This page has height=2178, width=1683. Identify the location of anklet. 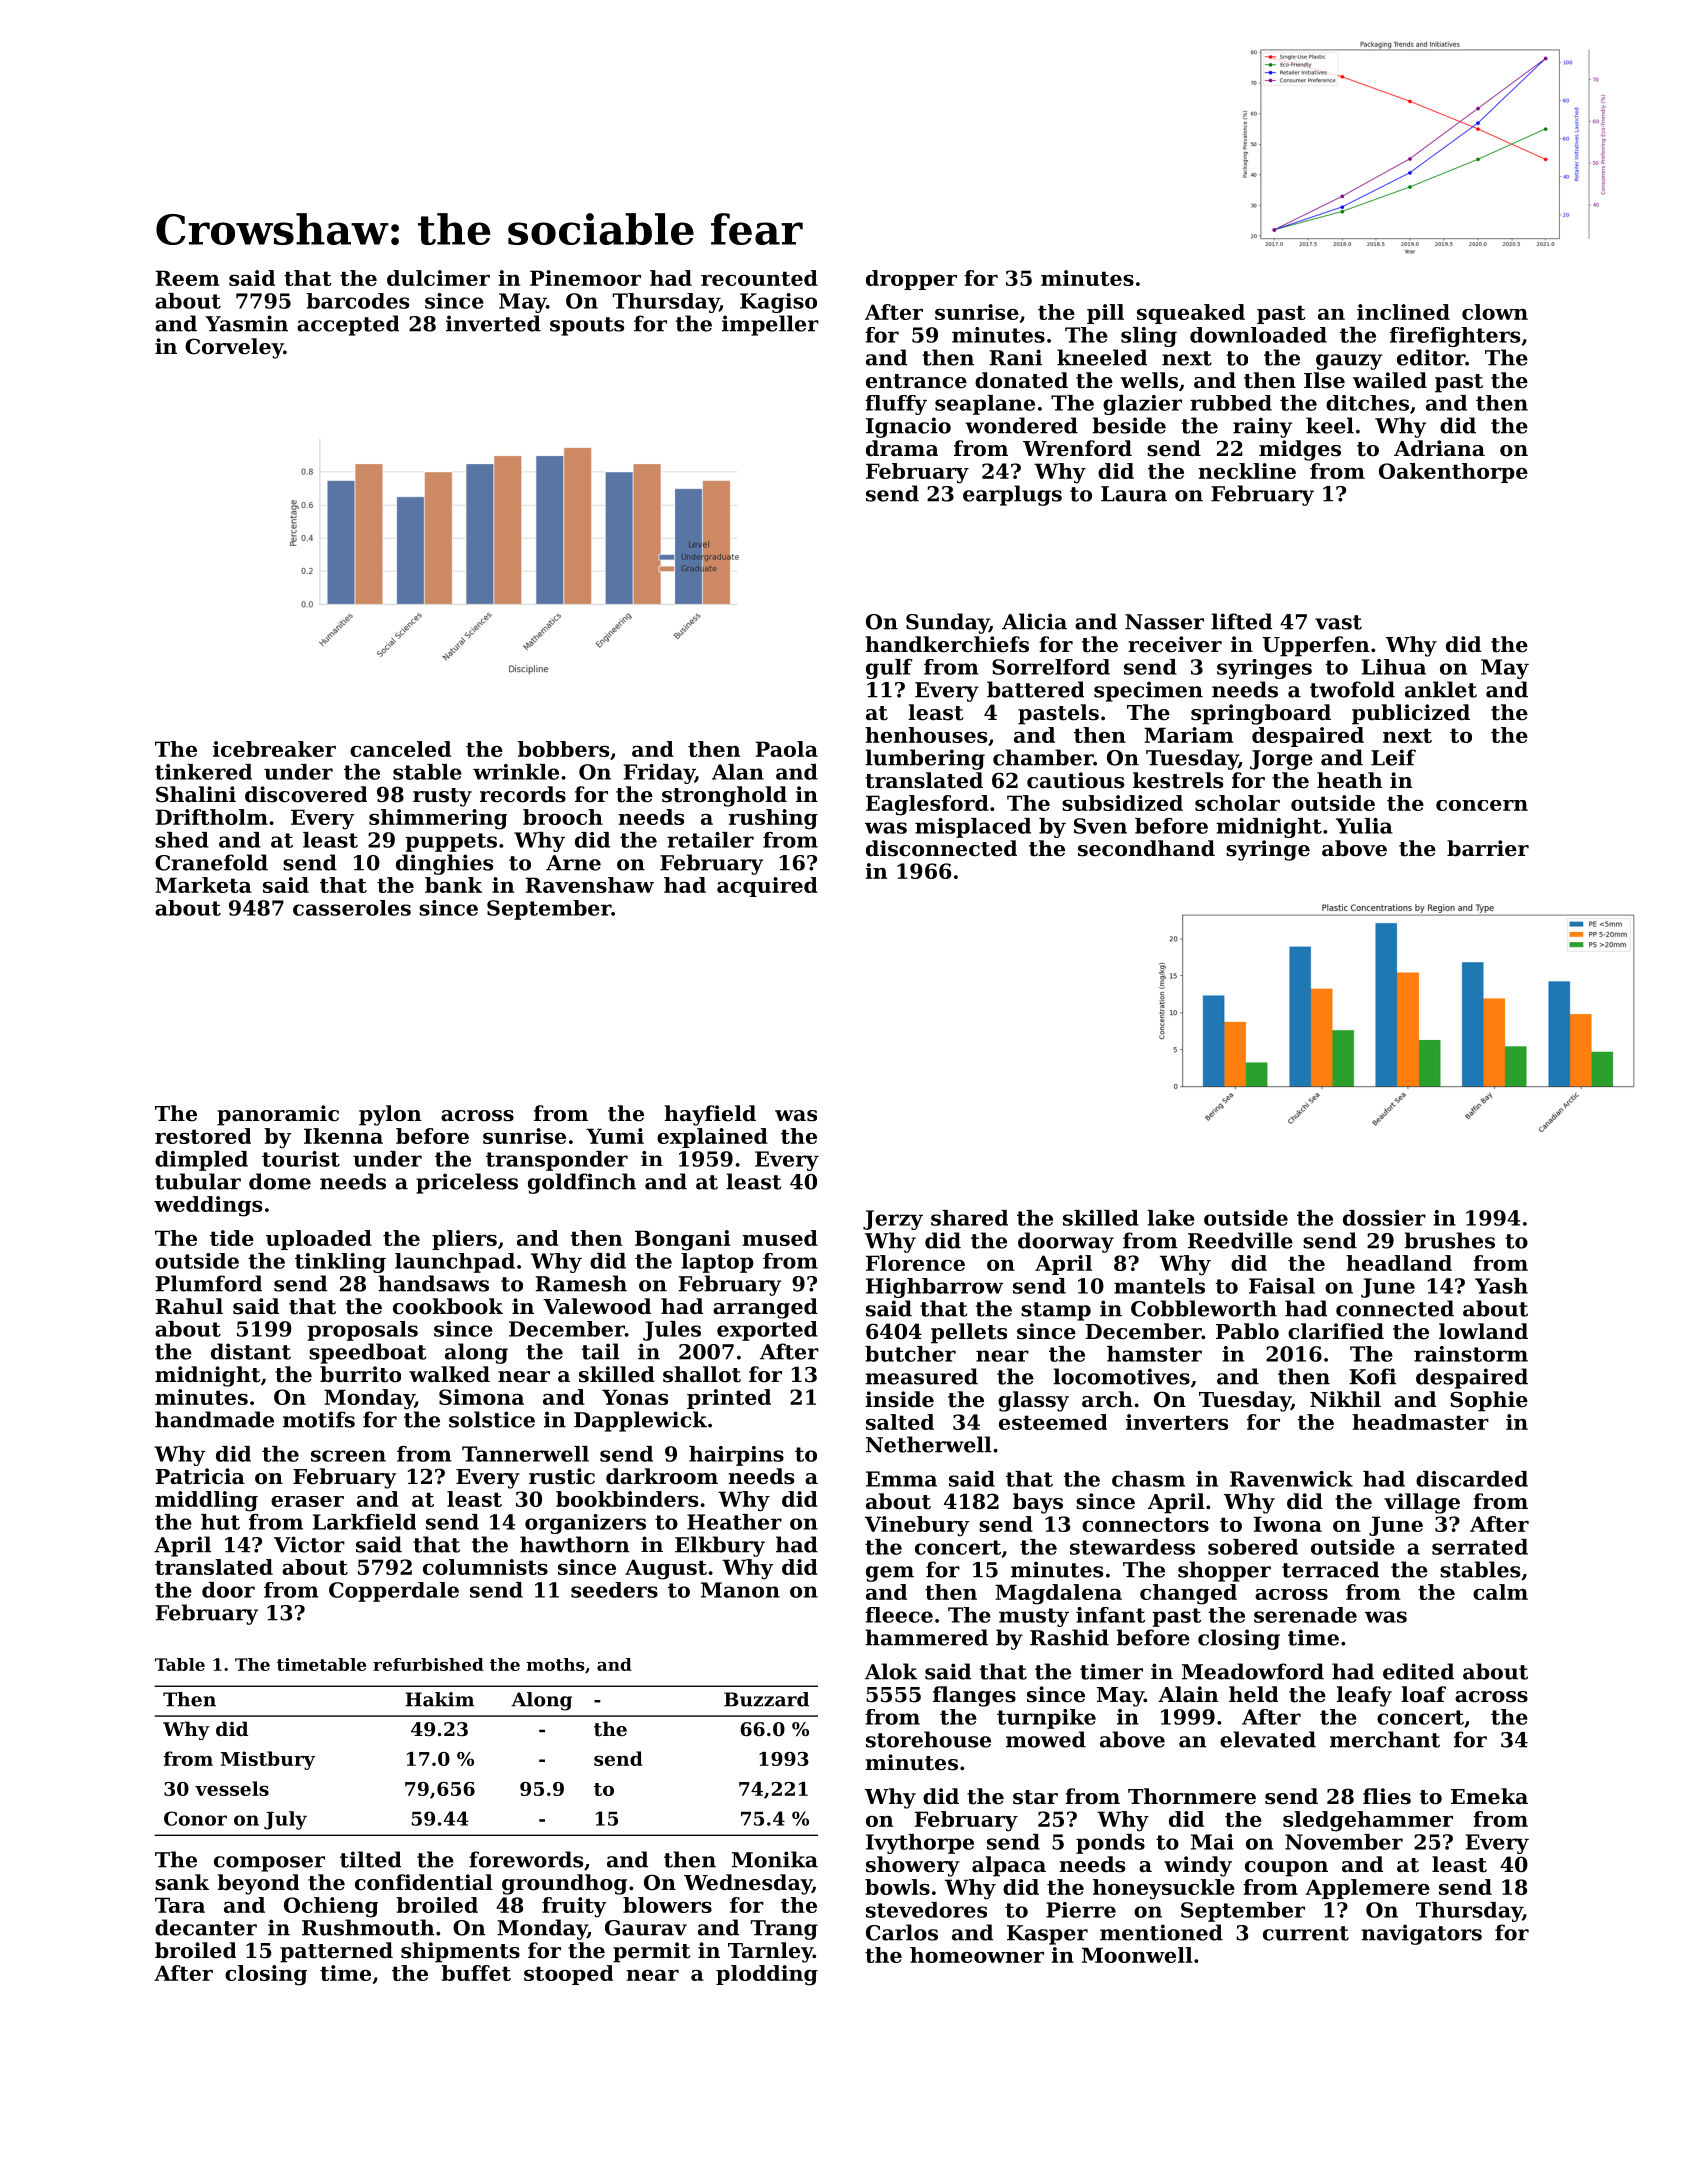
(1441, 689).
